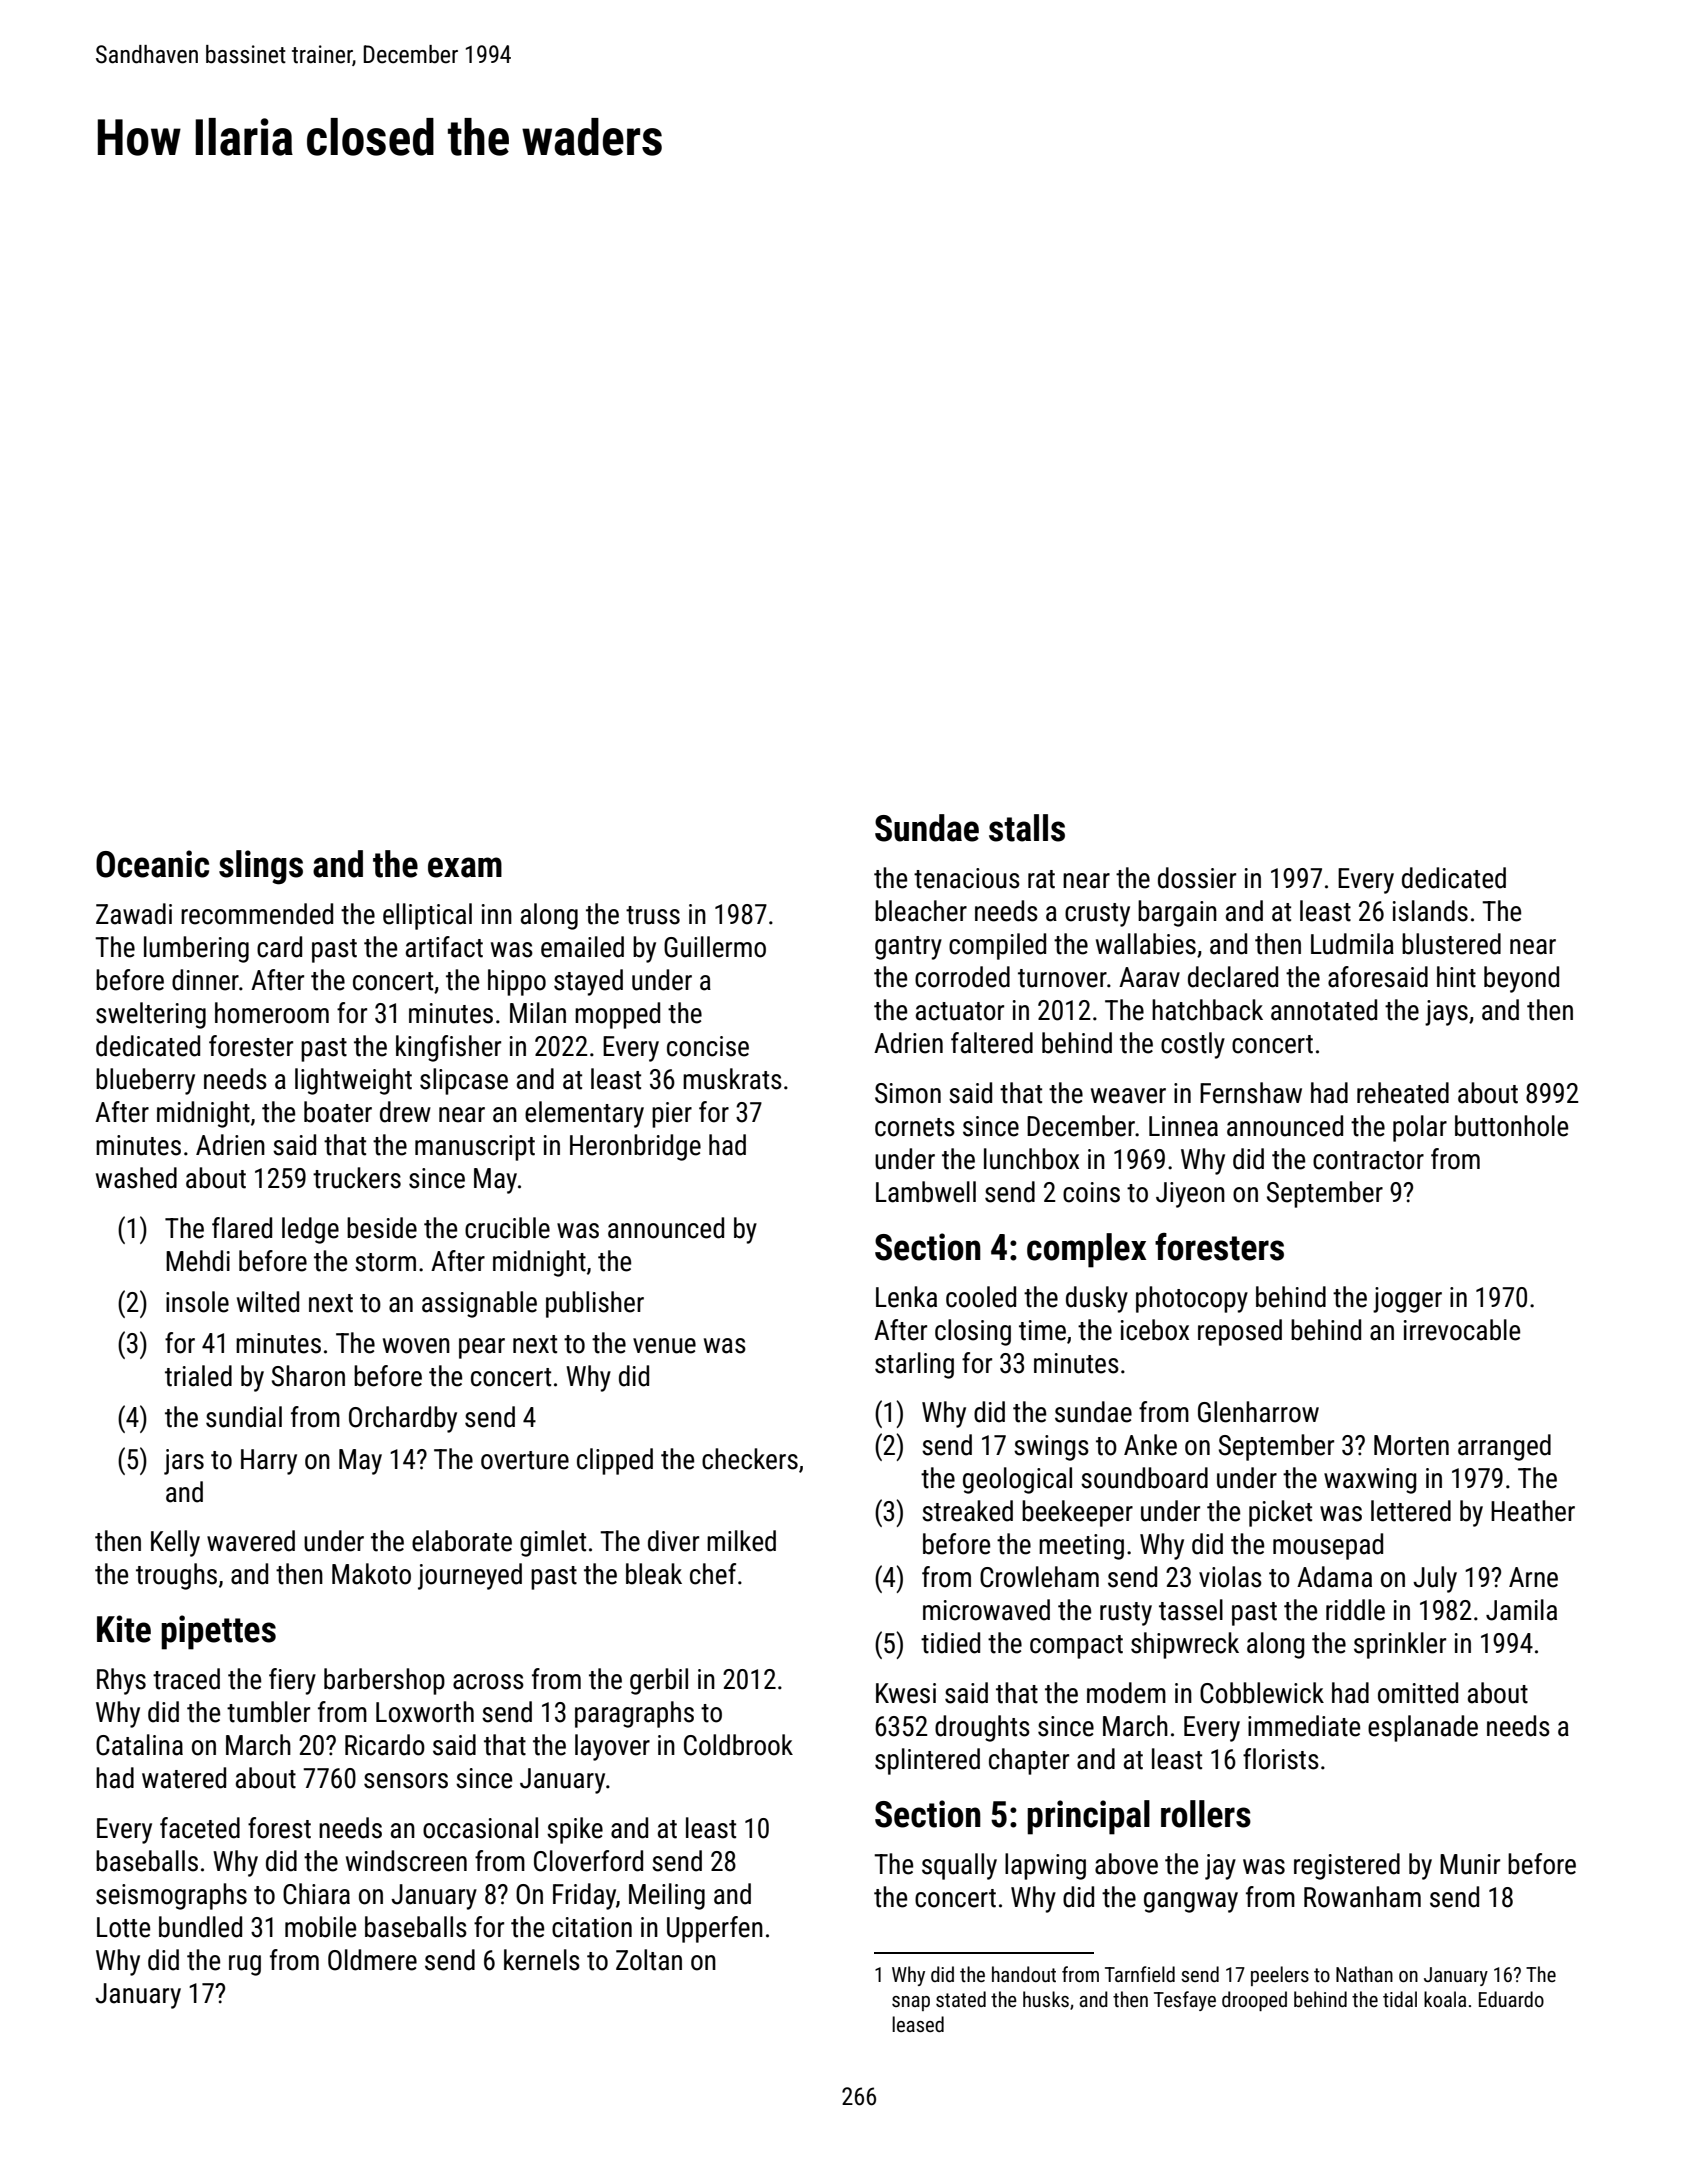 This image has width=1683, height=2178. What do you see at coordinates (465, 867) in the image?
I see `exam` at bounding box center [465, 867].
